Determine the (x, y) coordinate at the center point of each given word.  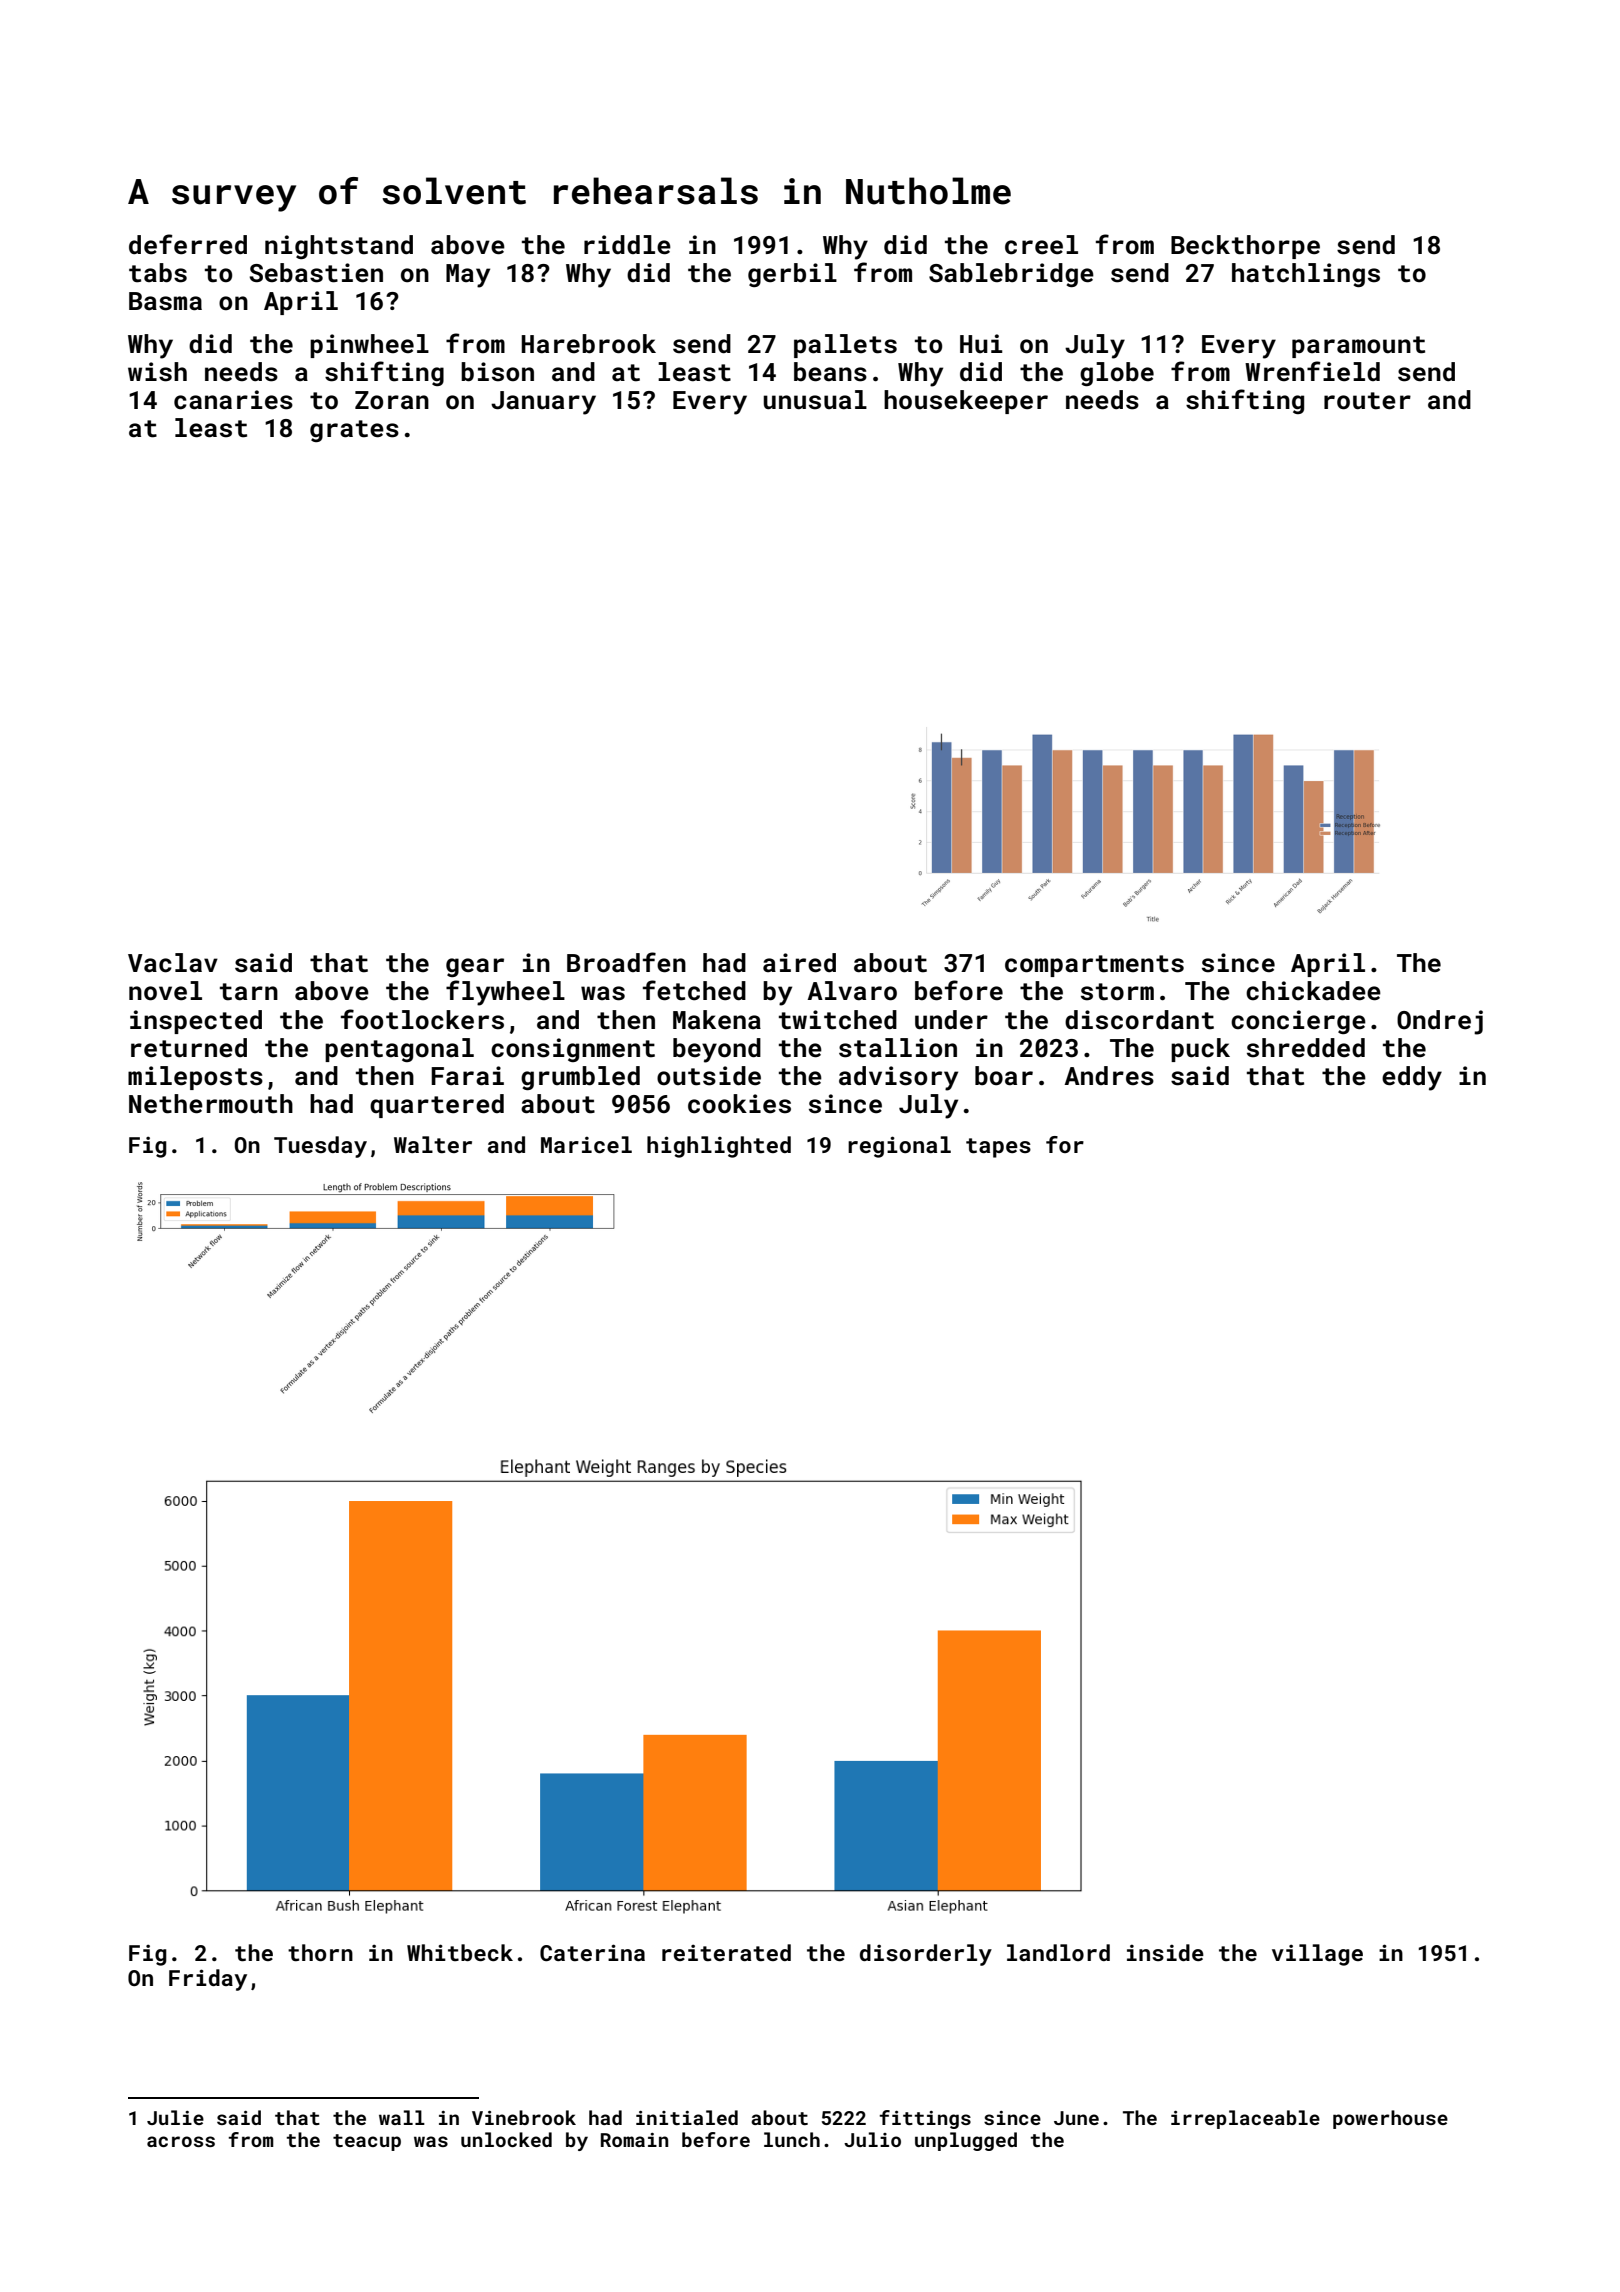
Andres (1109, 1076)
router (1367, 401)
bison (497, 372)
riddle (627, 245)
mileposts (195, 1078)
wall (402, 2117)
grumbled (580, 1078)
